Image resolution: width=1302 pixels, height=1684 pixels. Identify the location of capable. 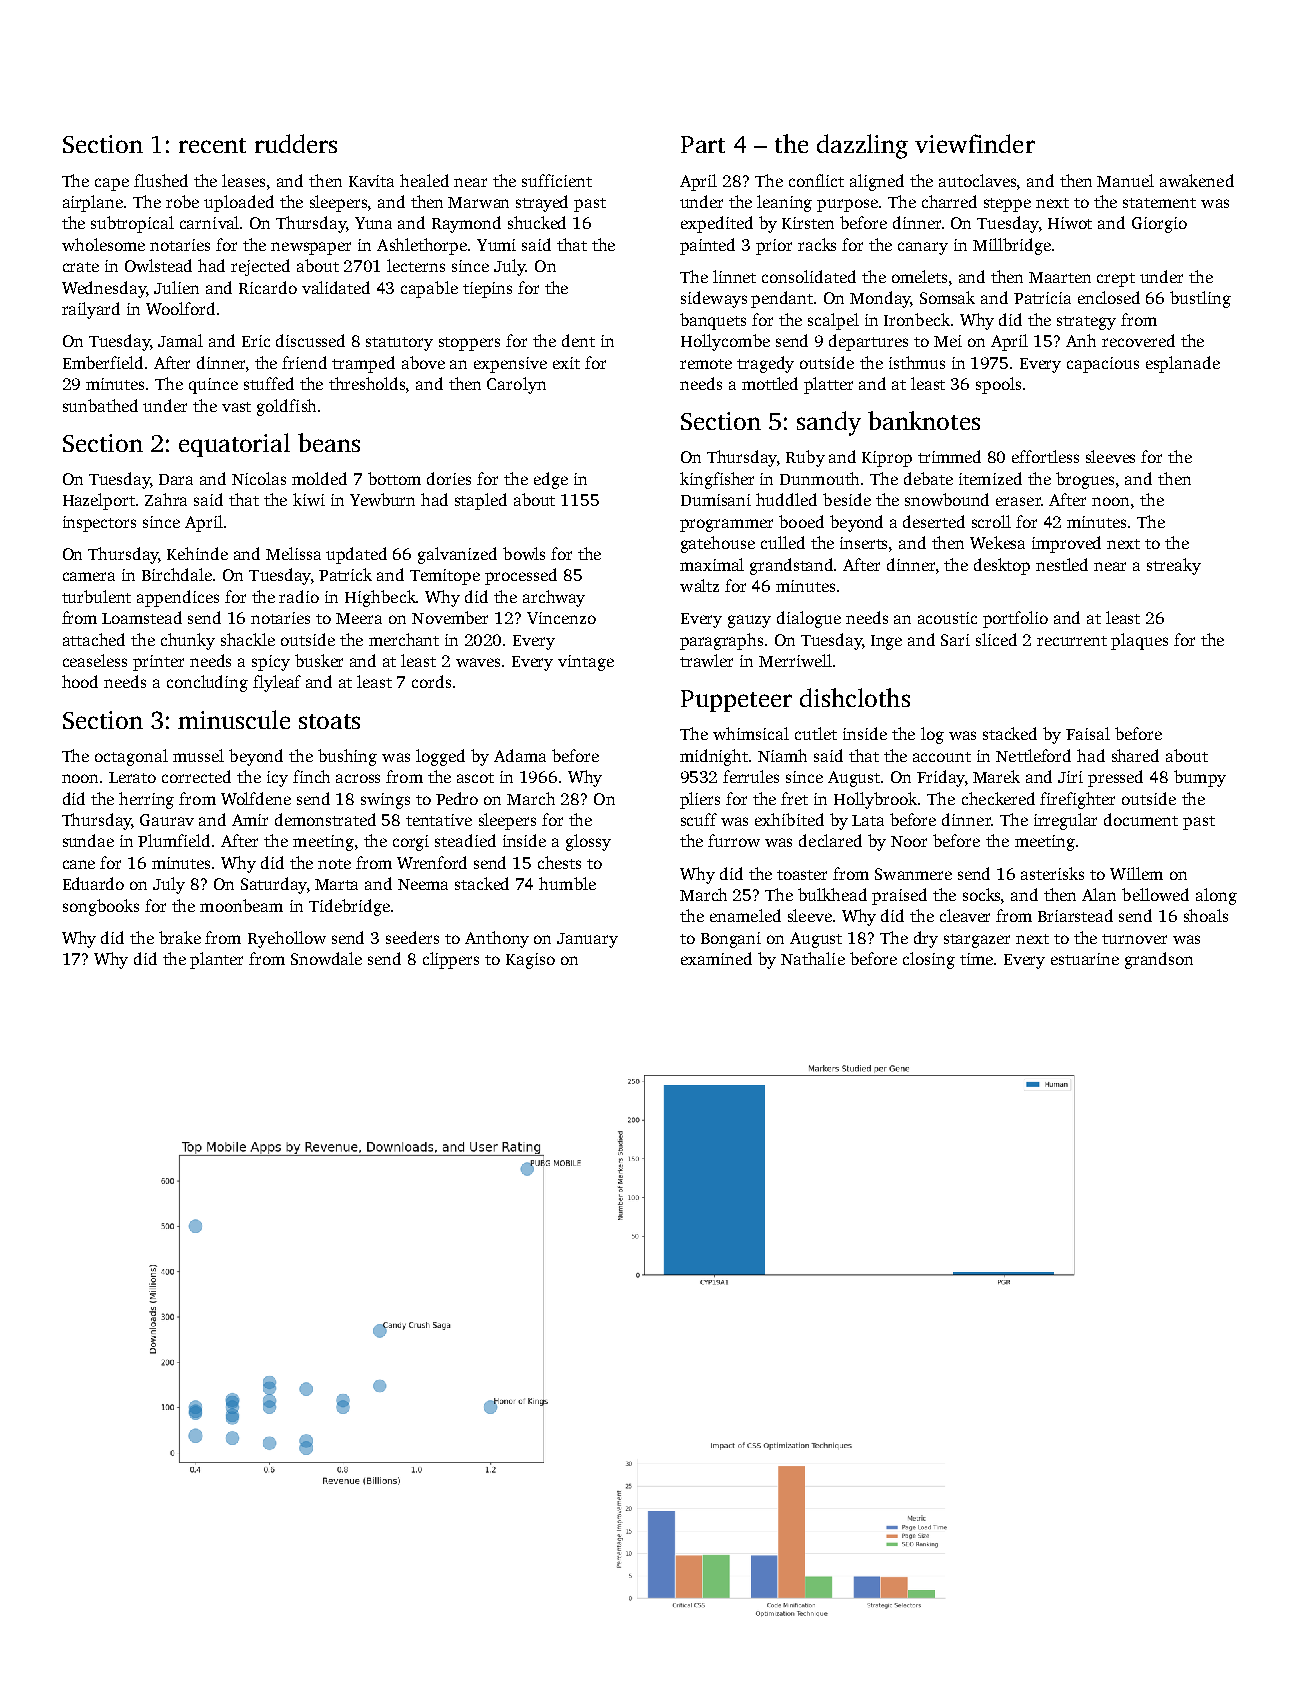
(429, 289).
